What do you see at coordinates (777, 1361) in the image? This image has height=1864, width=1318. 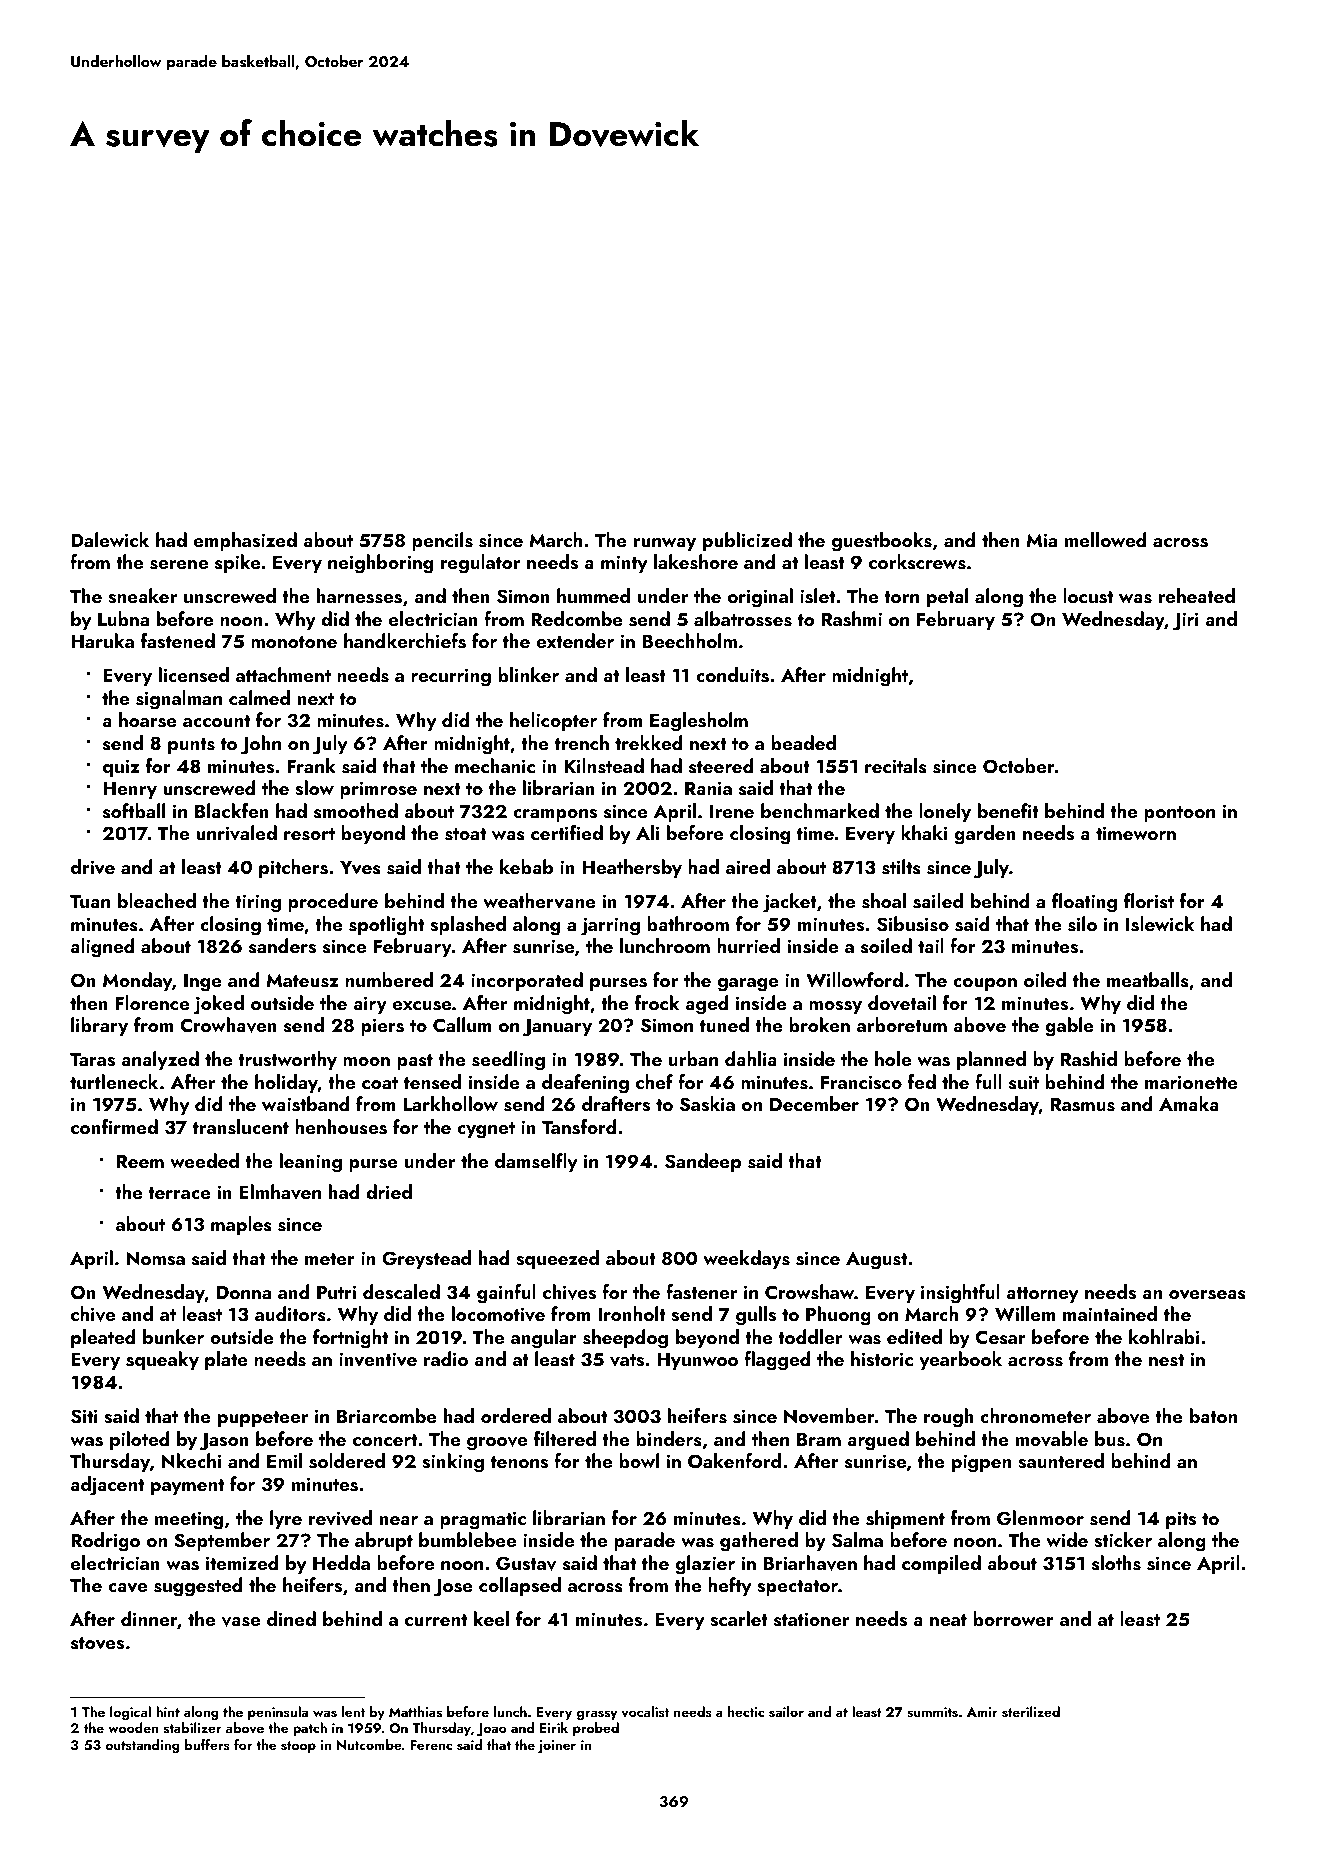 I see `flagged` at bounding box center [777, 1361].
